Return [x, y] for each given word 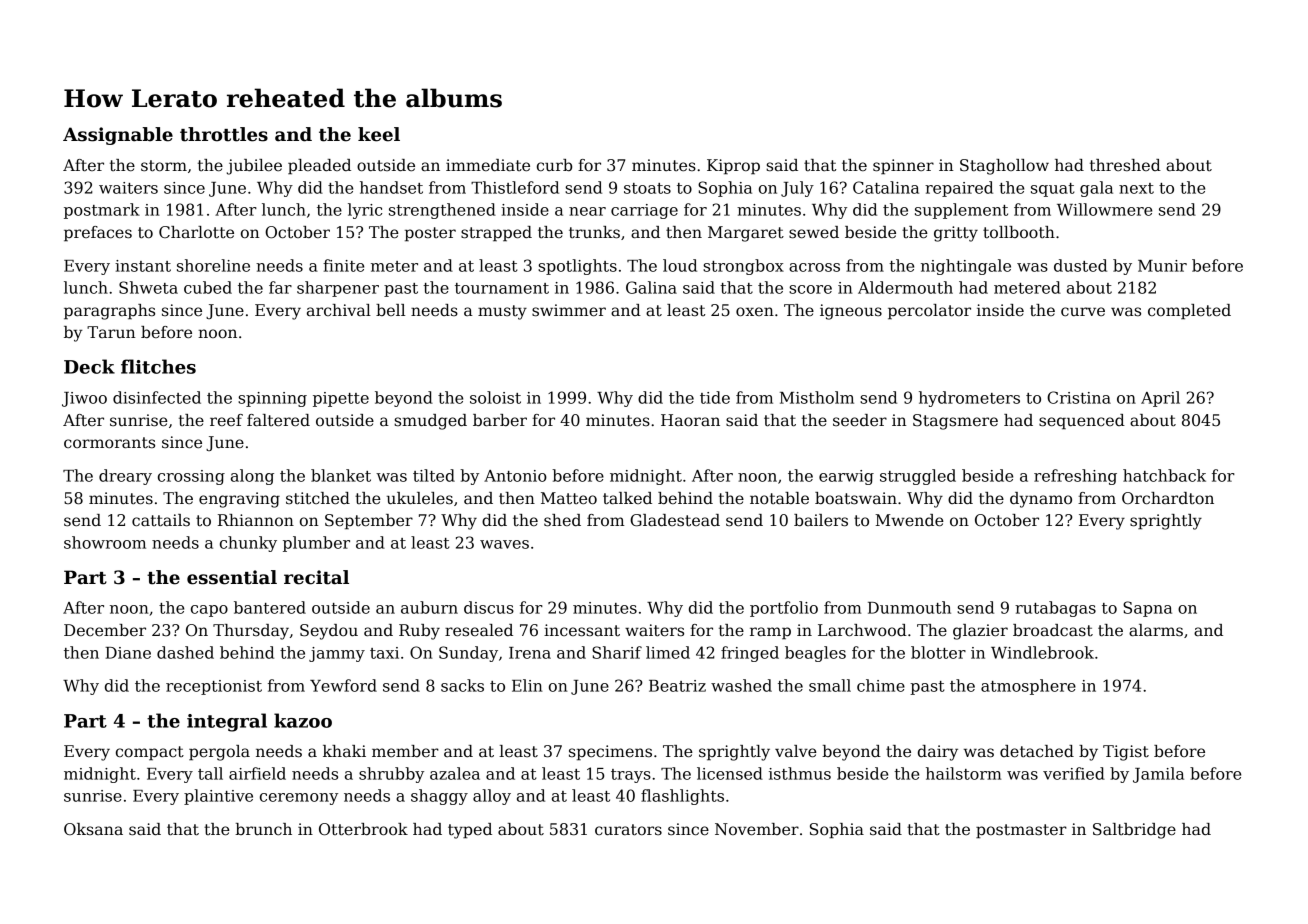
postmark [102, 211]
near [587, 211]
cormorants [109, 443]
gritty [956, 234]
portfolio [784, 609]
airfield [257, 773]
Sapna [1147, 609]
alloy [492, 797]
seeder [860, 420]
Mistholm [817, 397]
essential [232, 577]
